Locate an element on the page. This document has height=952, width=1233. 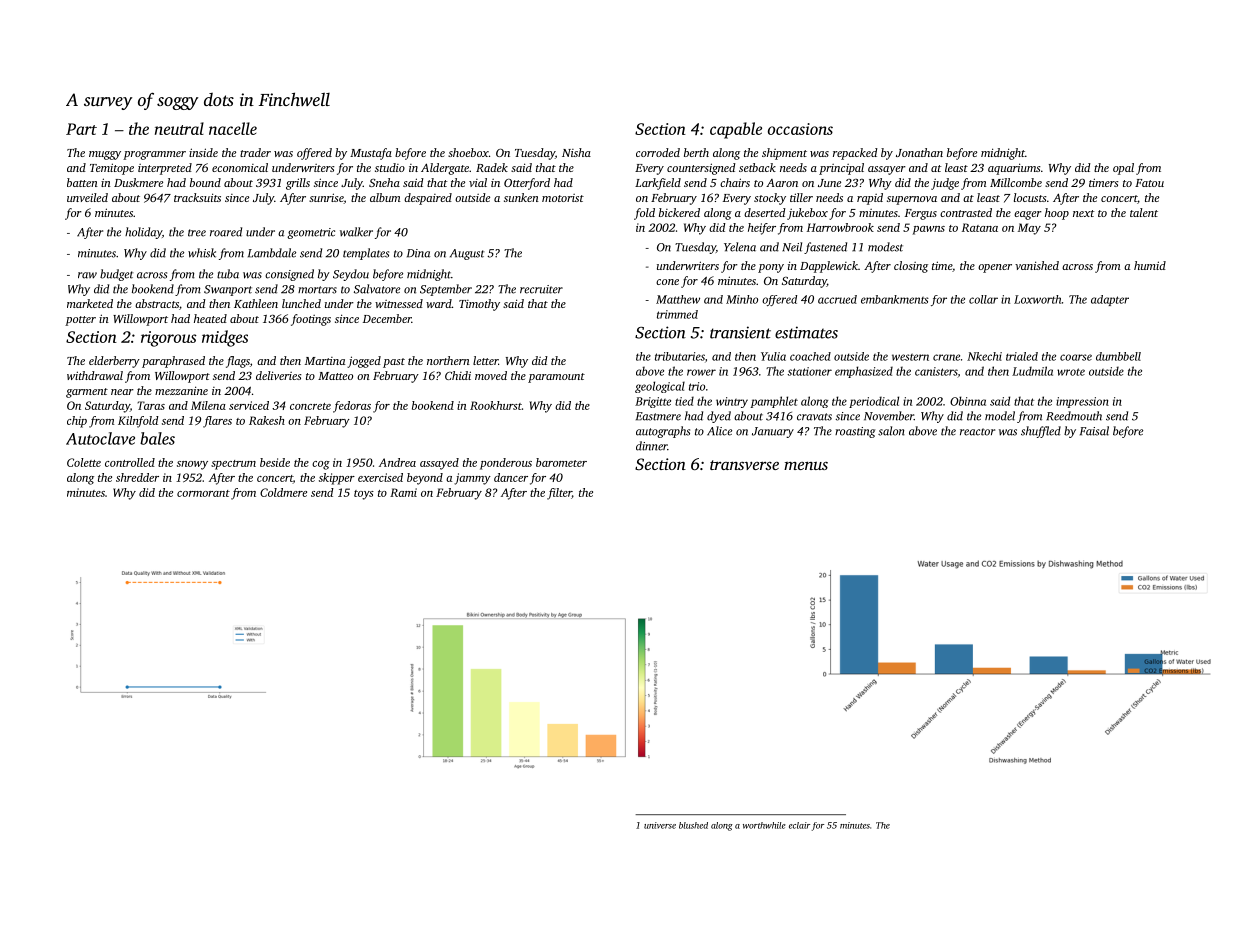
jogged is located at coordinates (364, 362).
